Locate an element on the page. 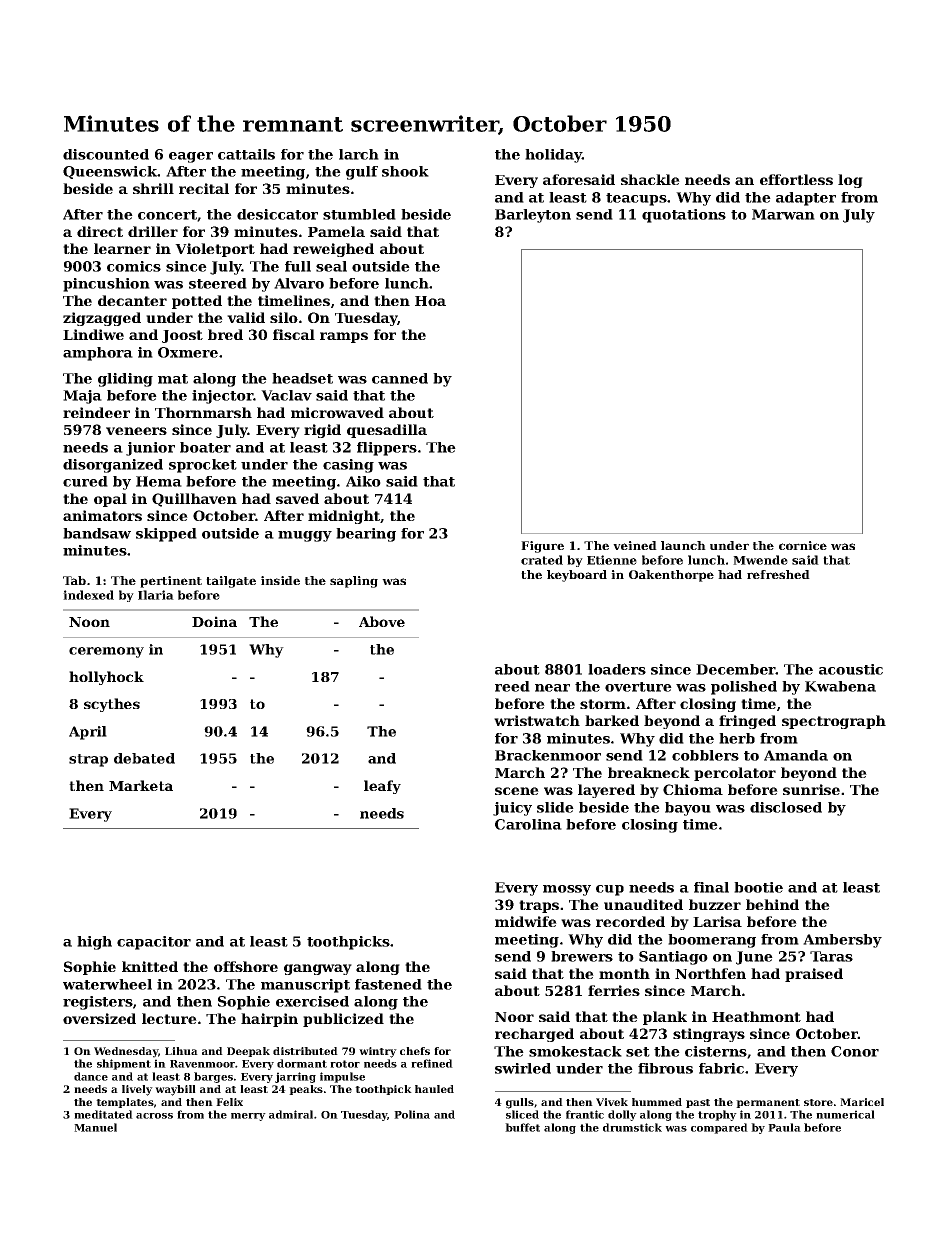  Marketa is located at coordinates (141, 785).
